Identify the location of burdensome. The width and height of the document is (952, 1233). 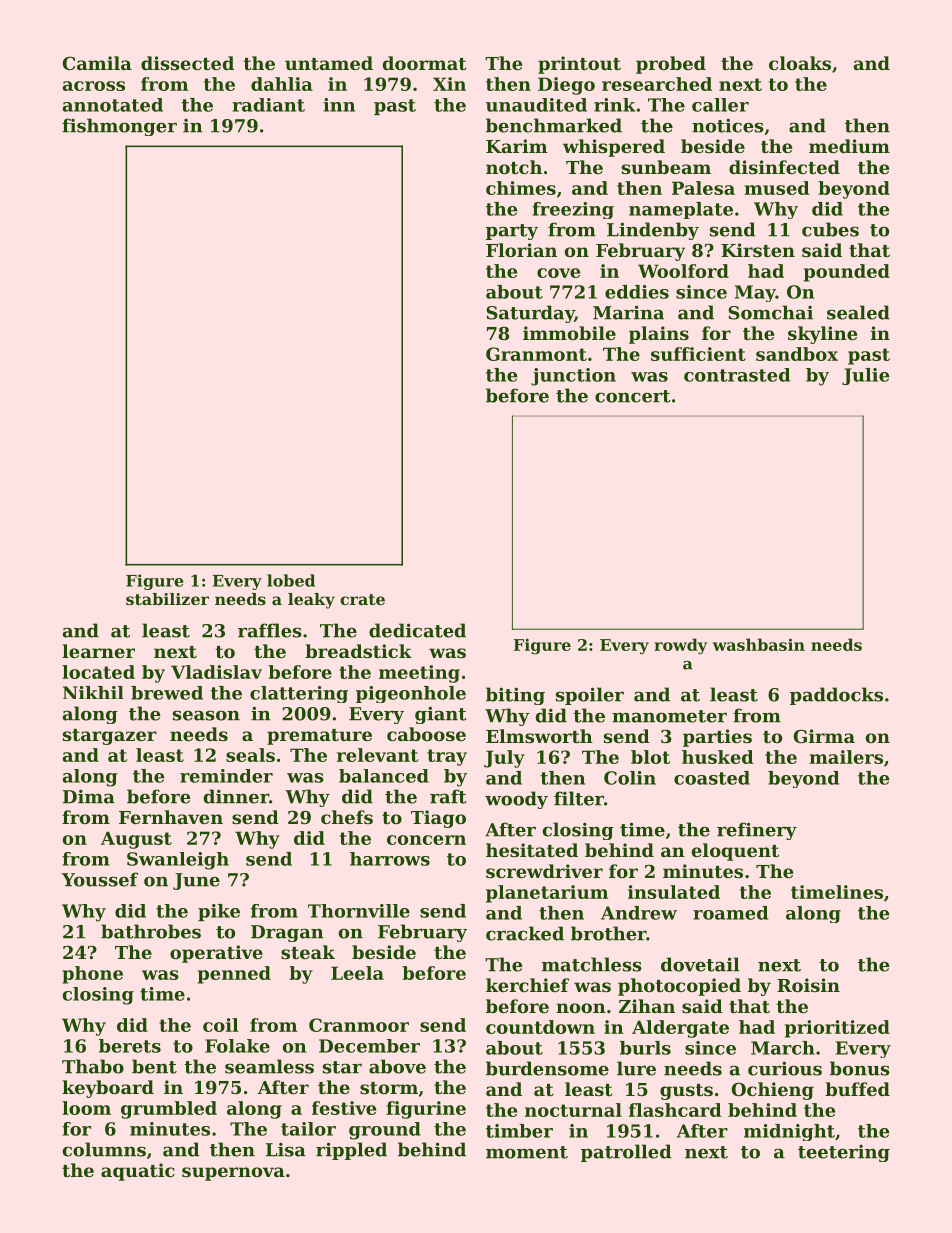
(547, 1068).
